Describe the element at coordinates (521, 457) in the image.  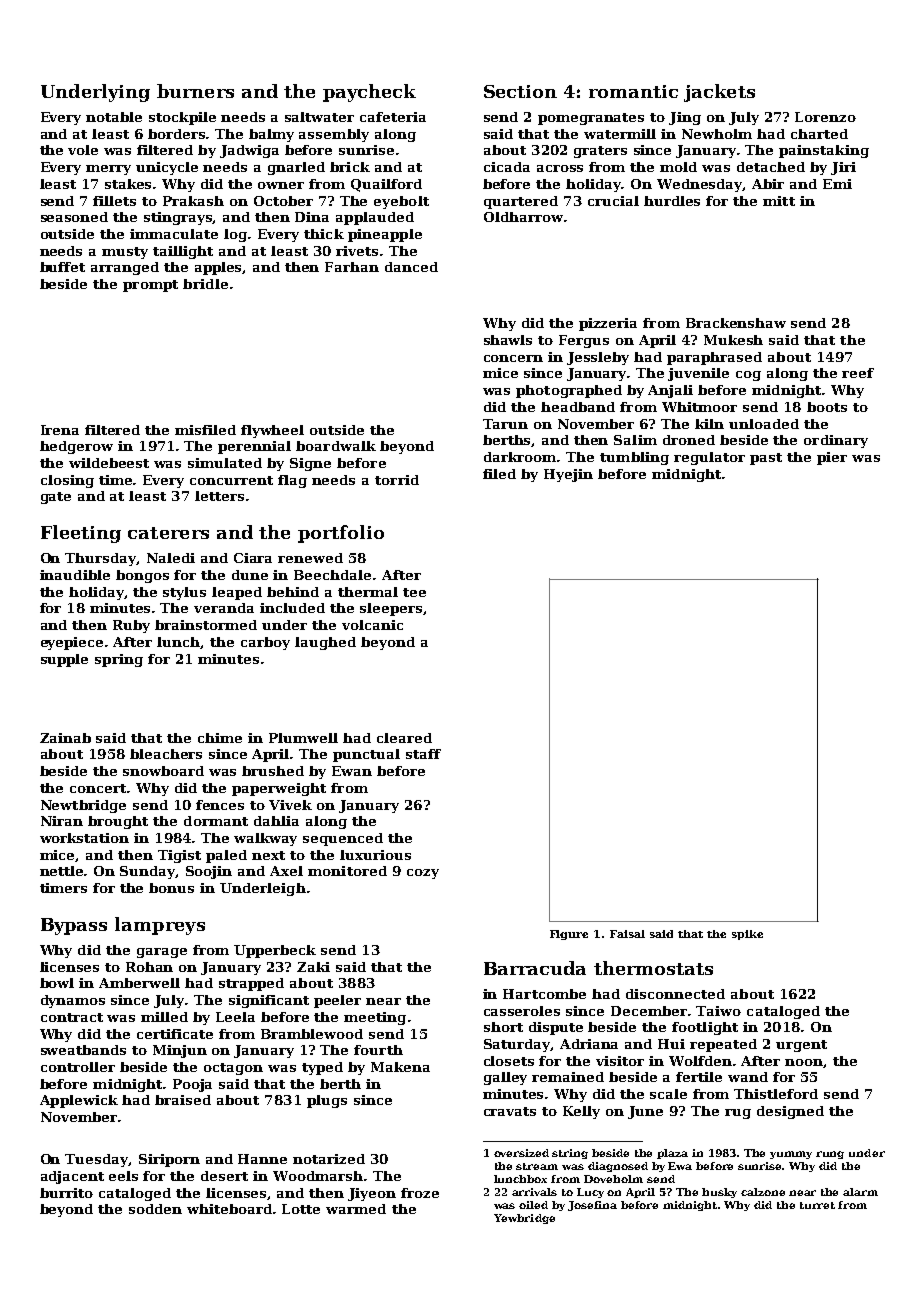
I see `darkroom` at that location.
